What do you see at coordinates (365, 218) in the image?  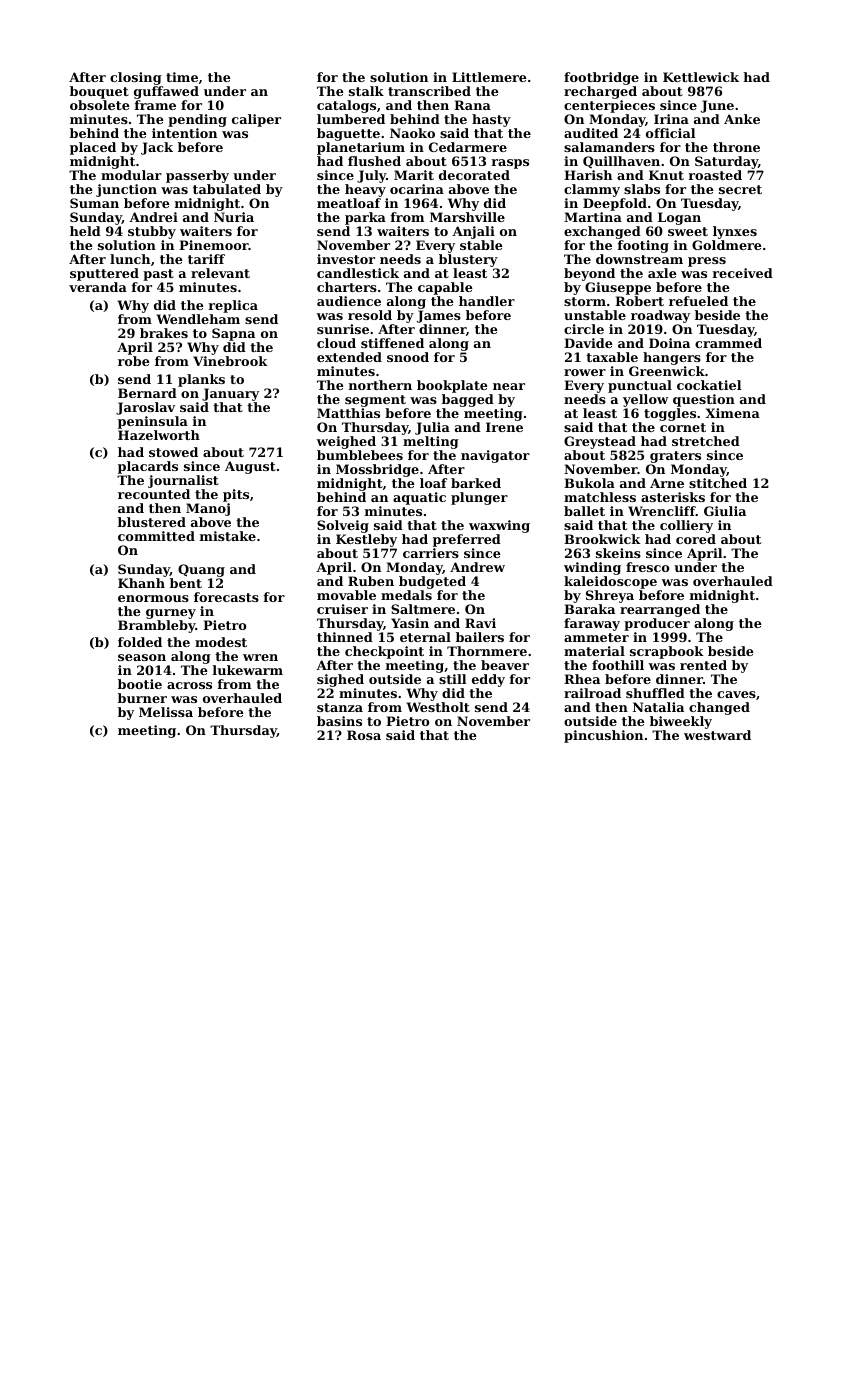 I see `parka` at bounding box center [365, 218].
